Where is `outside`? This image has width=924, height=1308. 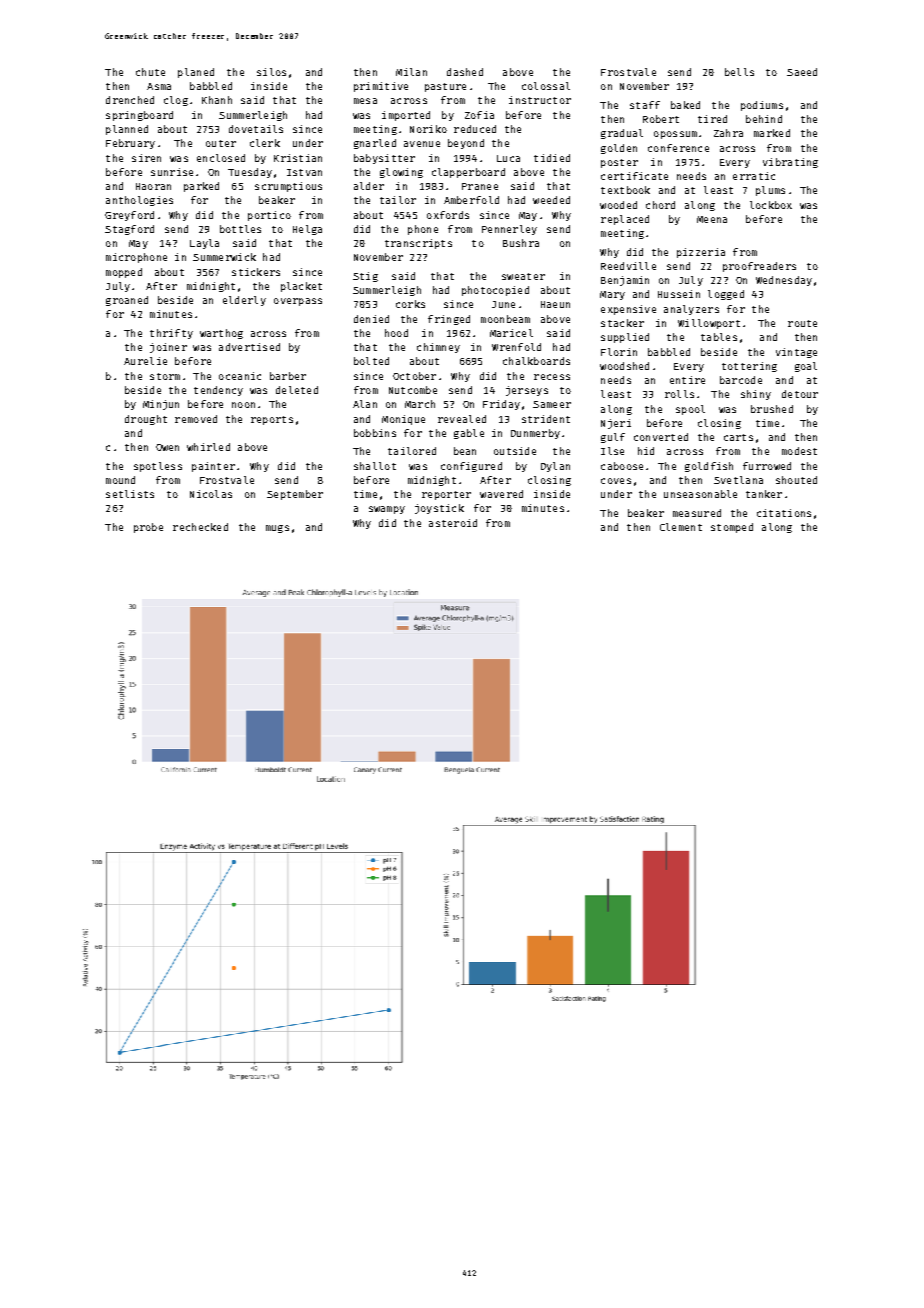 outside is located at coordinates (515, 451).
